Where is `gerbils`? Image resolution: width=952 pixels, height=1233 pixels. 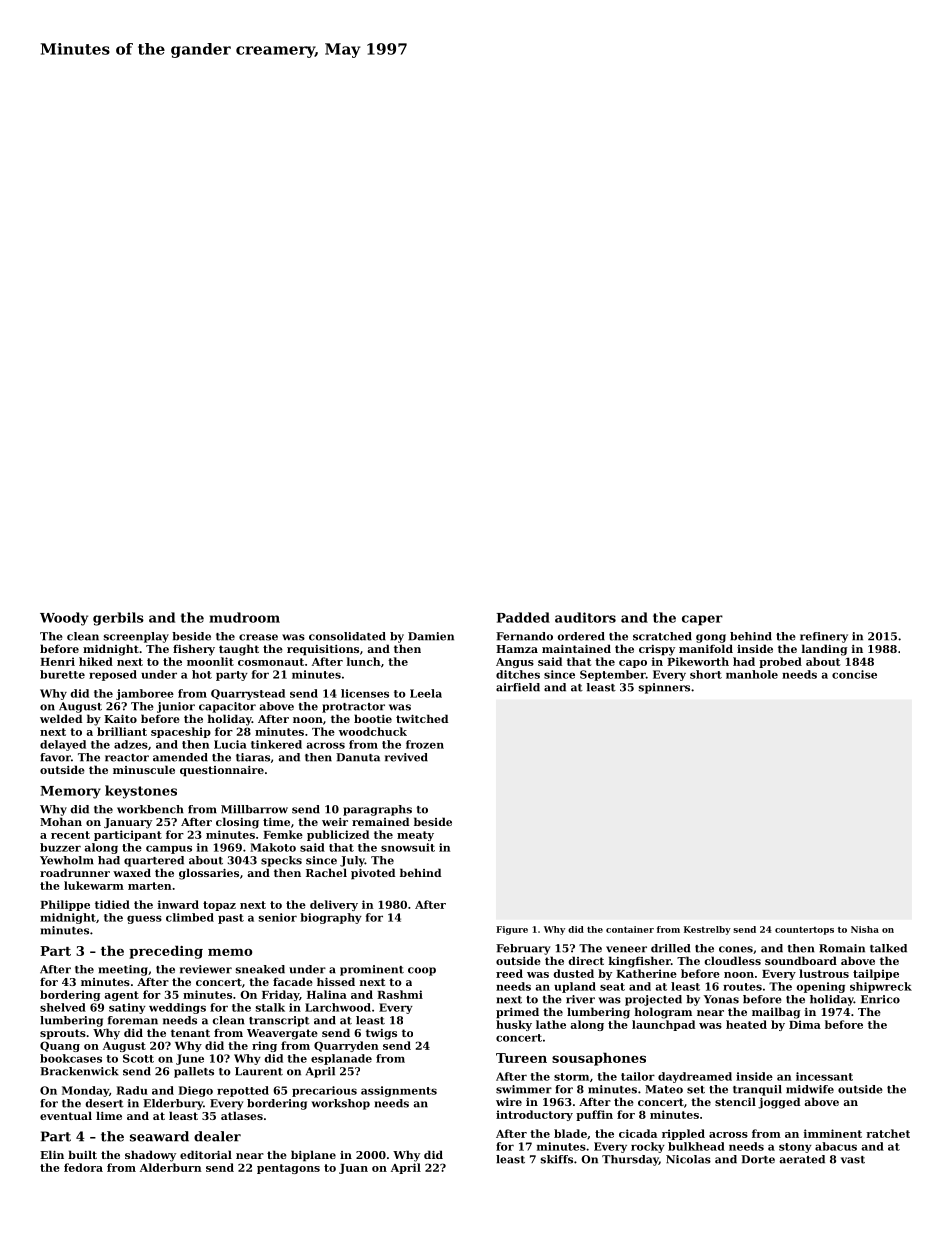 gerbils is located at coordinates (118, 619).
